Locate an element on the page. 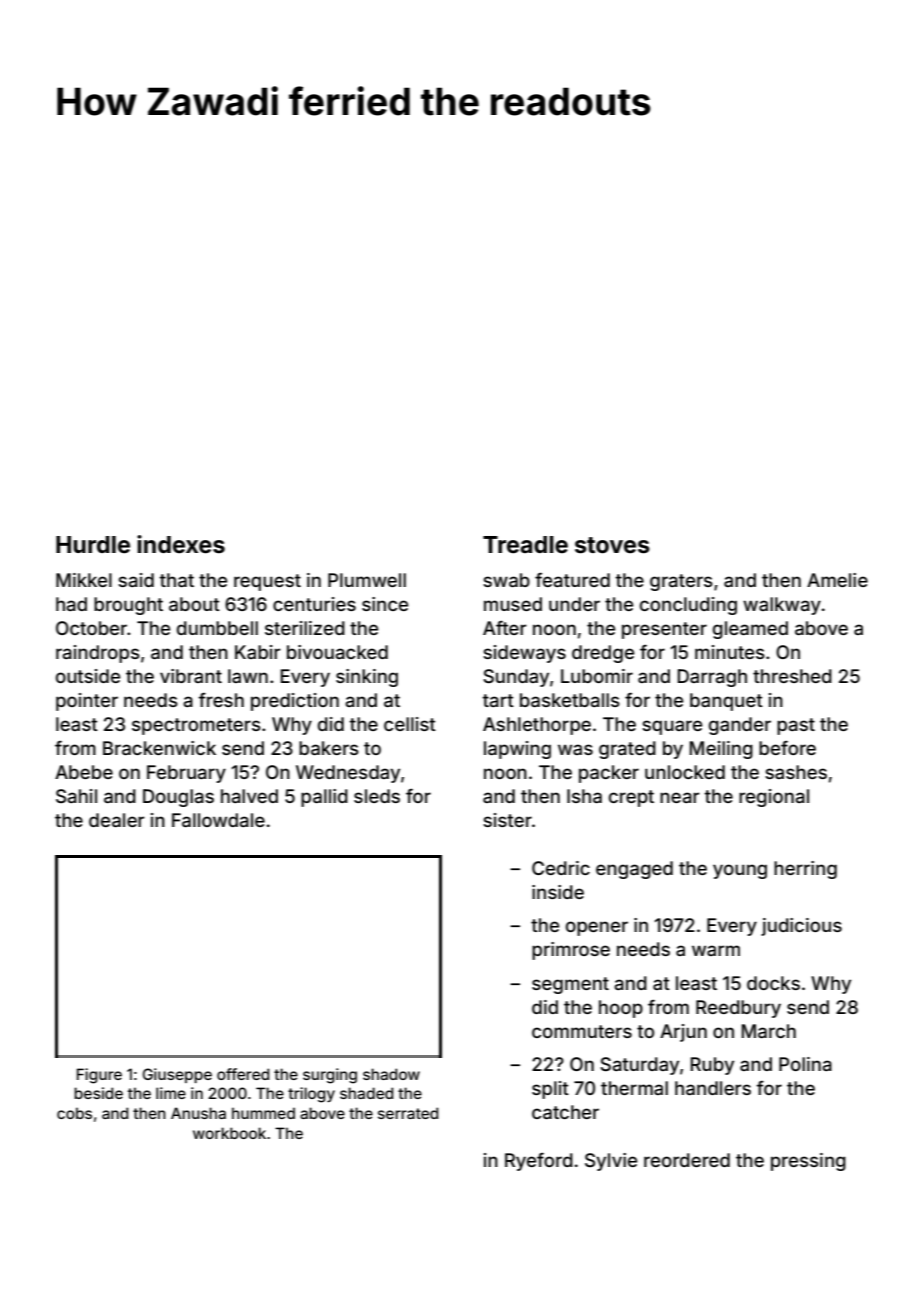 Image resolution: width=924 pixels, height=1311 pixels. dealer is located at coordinates (117, 820).
